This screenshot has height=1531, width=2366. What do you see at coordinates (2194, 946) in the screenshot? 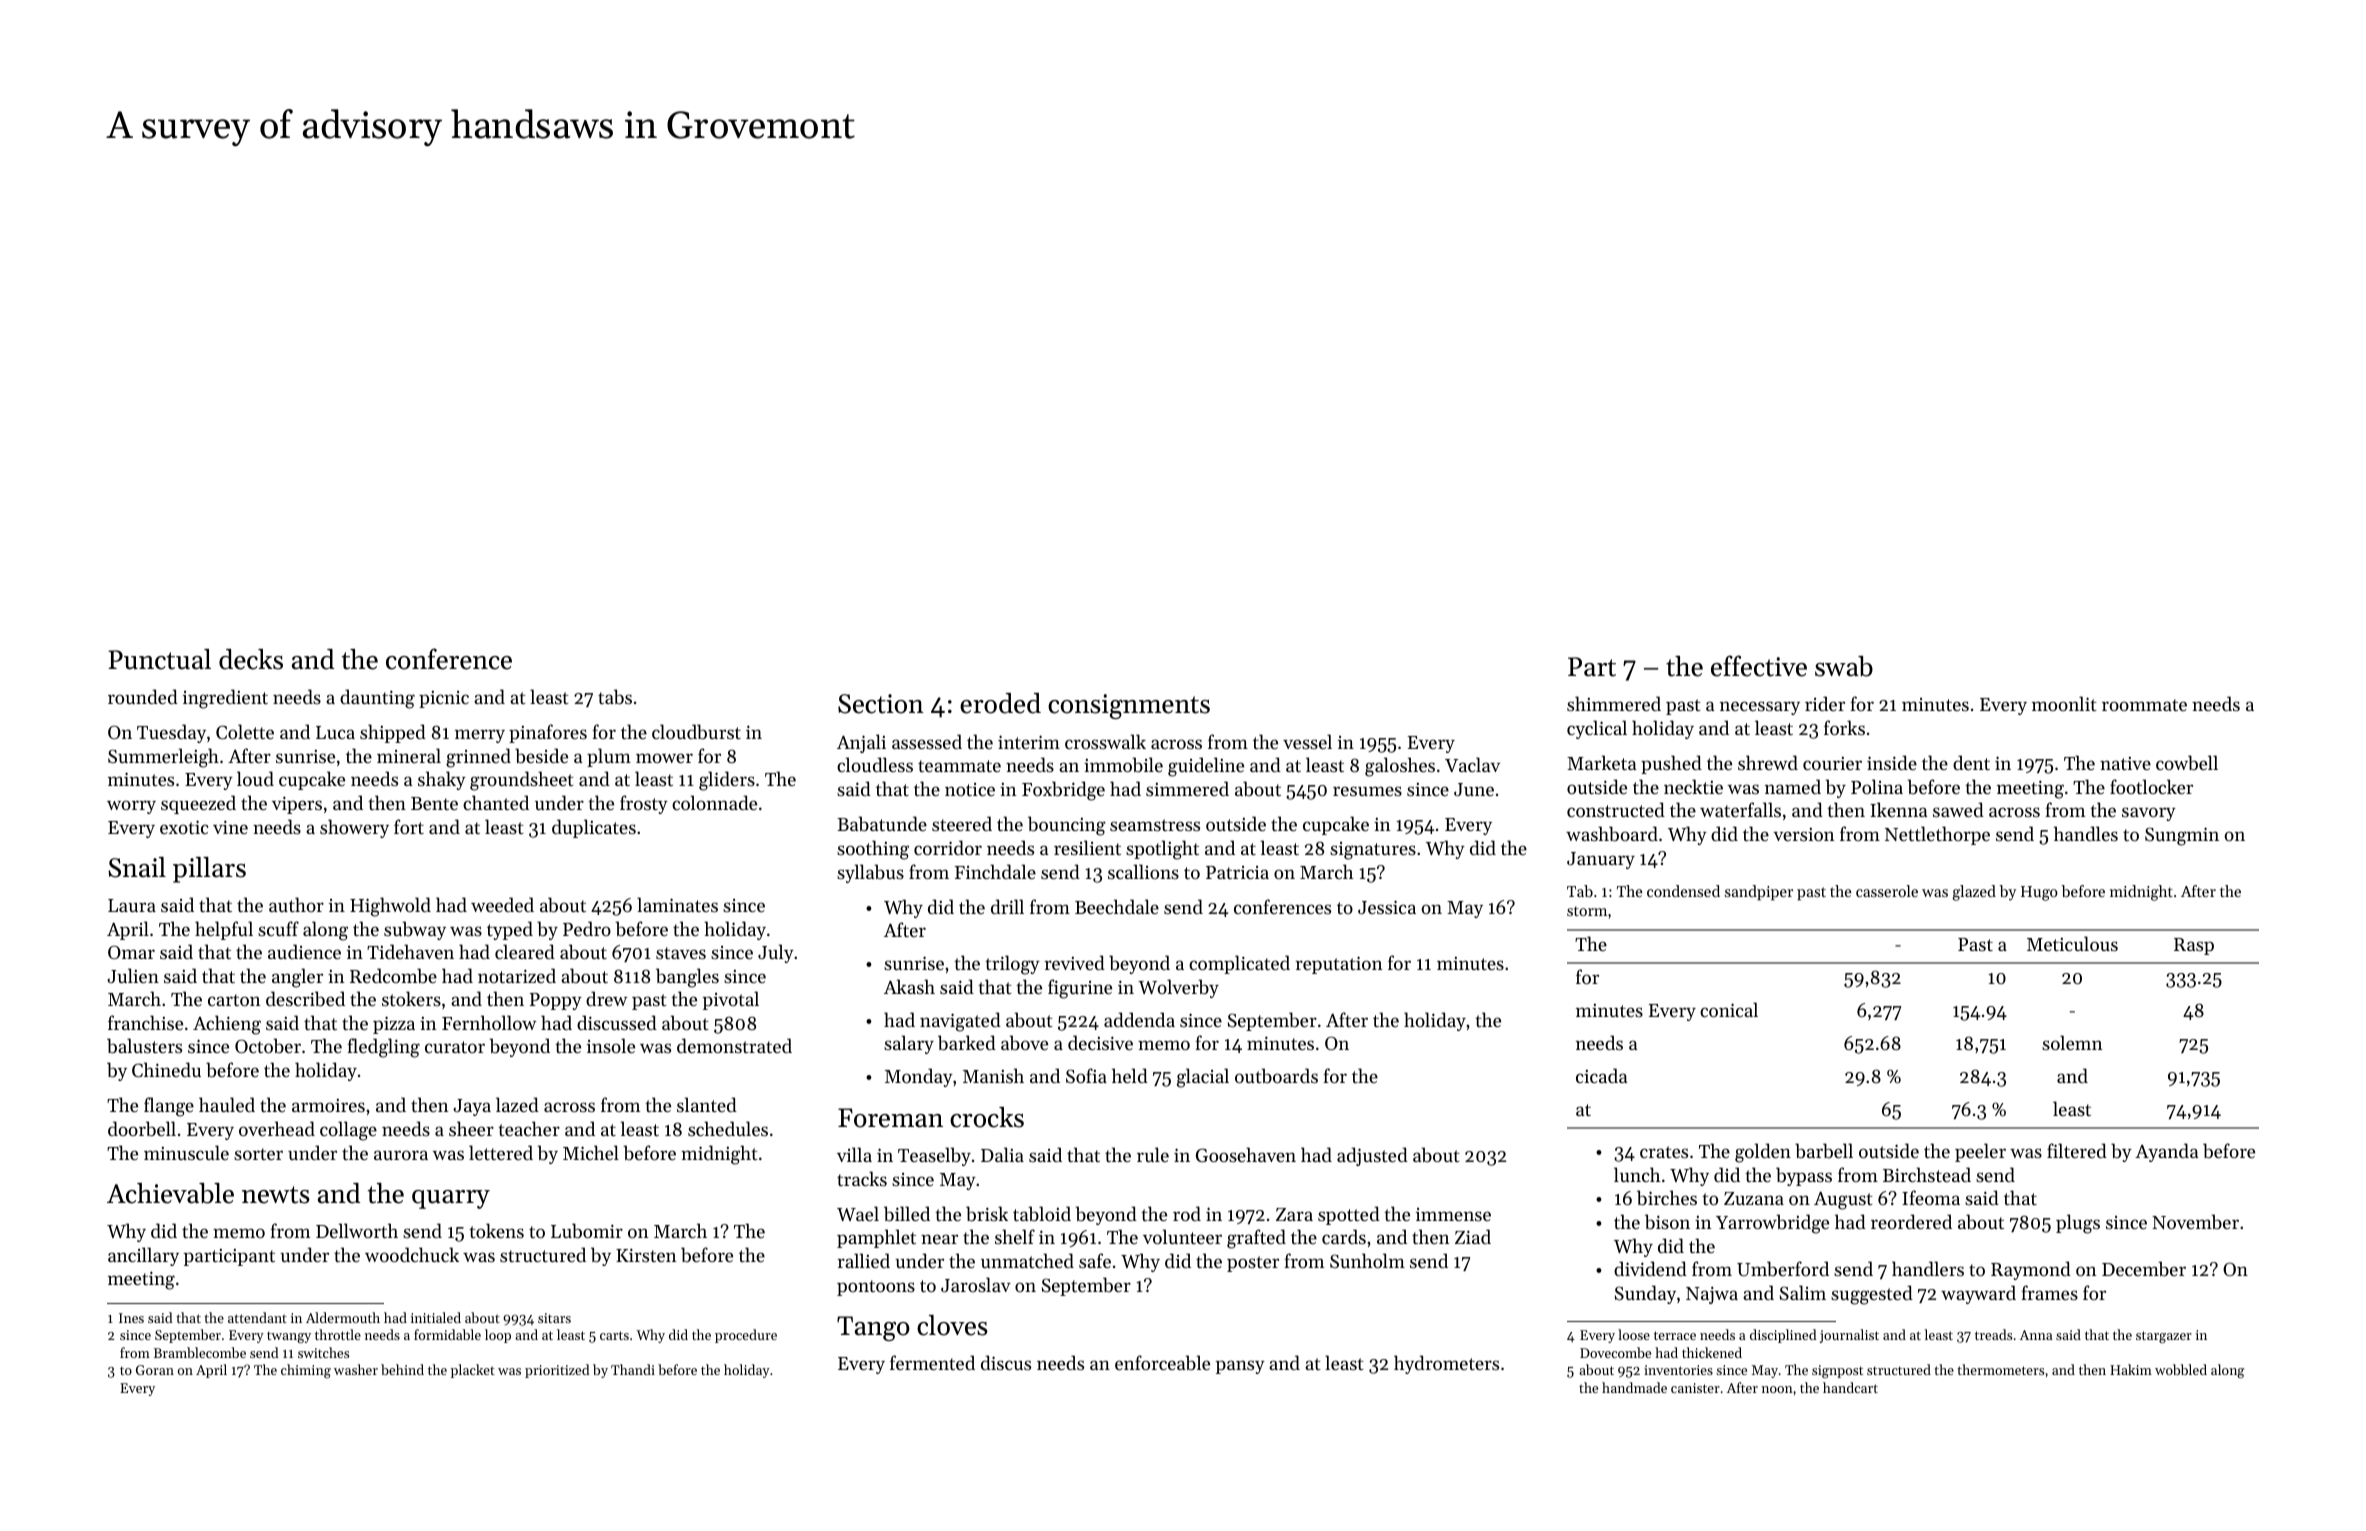
I see `Rasp` at bounding box center [2194, 946].
